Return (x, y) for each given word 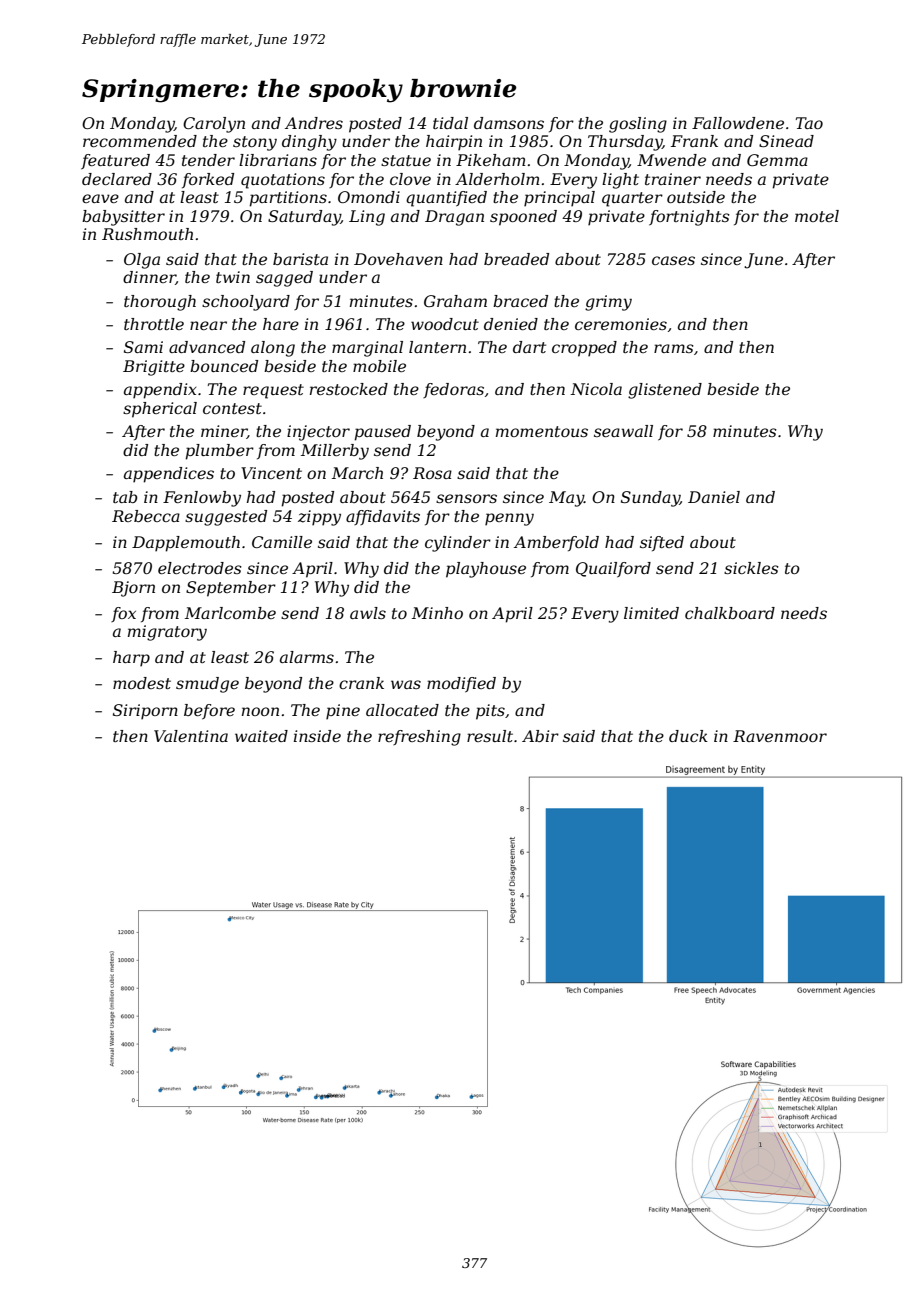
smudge (207, 685)
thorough (160, 303)
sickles (751, 568)
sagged (284, 279)
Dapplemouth (186, 544)
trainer (673, 179)
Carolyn (214, 125)
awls (368, 613)
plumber (219, 452)
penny (509, 519)
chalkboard (730, 613)
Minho (437, 613)
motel (817, 216)
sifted (662, 543)
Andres (314, 123)
